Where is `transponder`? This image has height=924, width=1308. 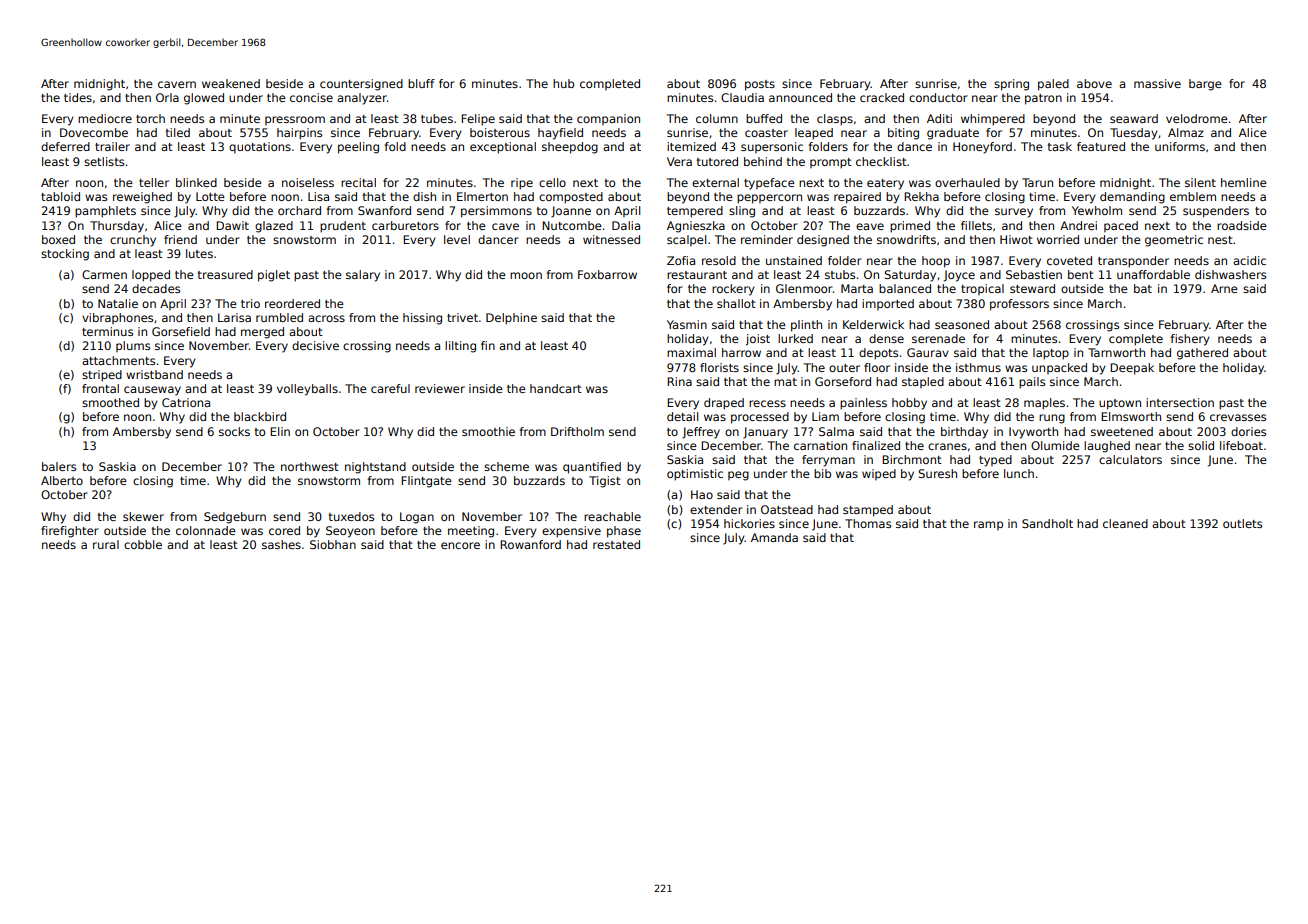 transponder is located at coordinates (1133, 262).
